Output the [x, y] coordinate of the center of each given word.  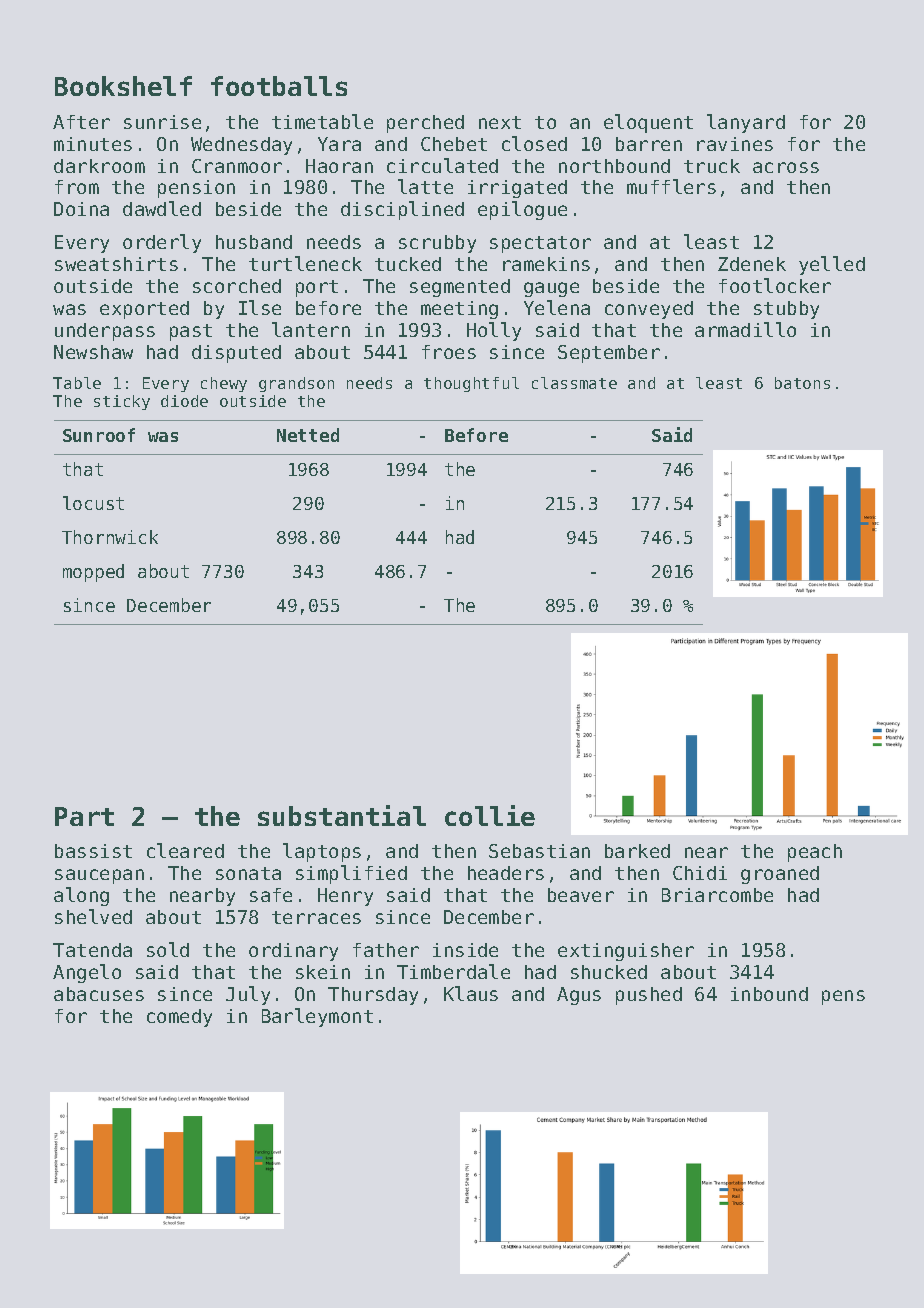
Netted [308, 435]
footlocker [775, 285]
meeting [459, 310]
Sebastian [539, 851]
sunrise [162, 122]
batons [802, 383]
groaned [780, 875]
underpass [105, 332]
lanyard [746, 123]
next [500, 122]
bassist [93, 851]
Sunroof [99, 435]
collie [490, 815]
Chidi [700, 873]
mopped [93, 573]
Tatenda [92, 950]
